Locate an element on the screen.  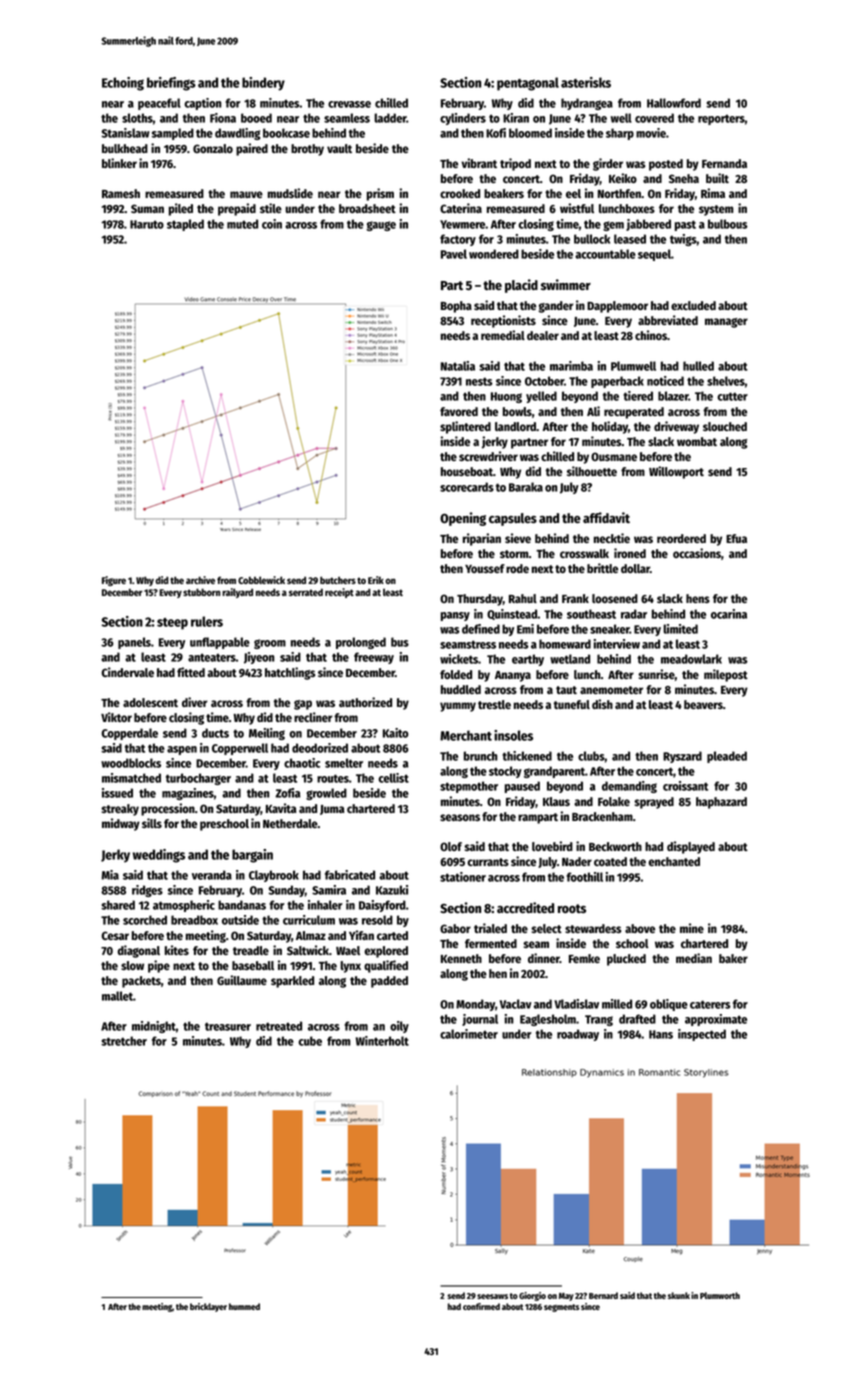
wickets is located at coordinates (459, 659).
